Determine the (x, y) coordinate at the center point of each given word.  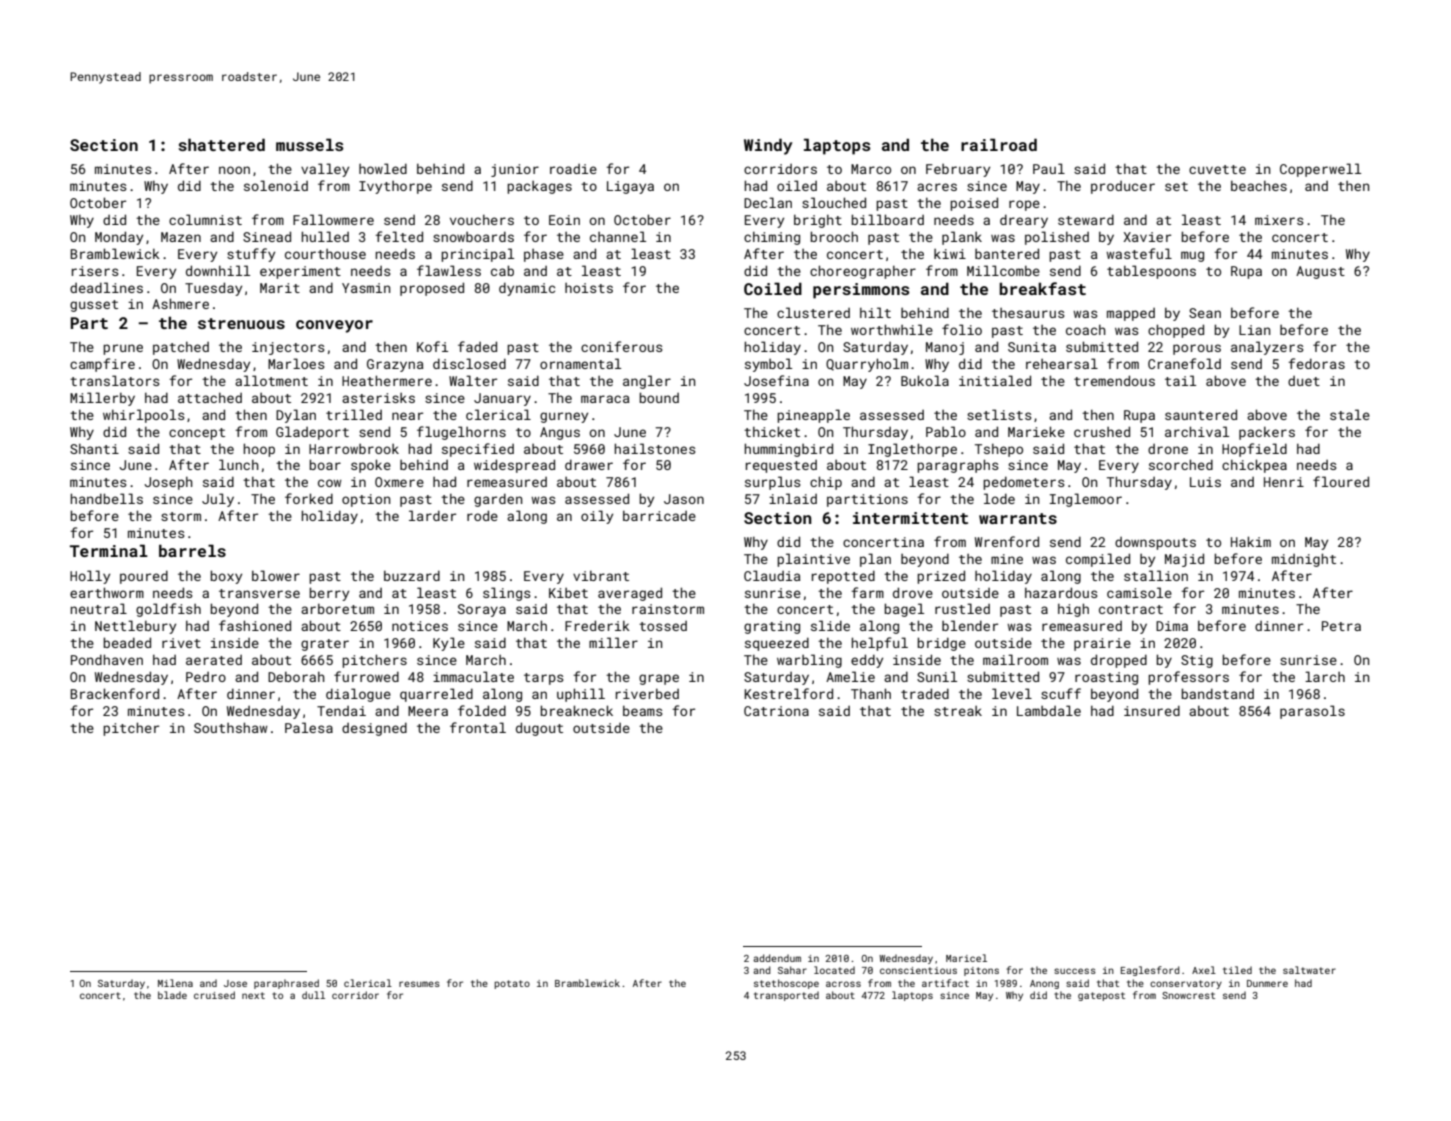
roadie (573, 169)
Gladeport (312, 433)
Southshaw (231, 727)
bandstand (1217, 693)
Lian (1254, 330)
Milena (175, 983)
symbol (768, 365)
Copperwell (1320, 170)
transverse (259, 593)
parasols (1312, 712)
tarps (543, 679)
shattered (221, 144)
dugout (539, 729)
